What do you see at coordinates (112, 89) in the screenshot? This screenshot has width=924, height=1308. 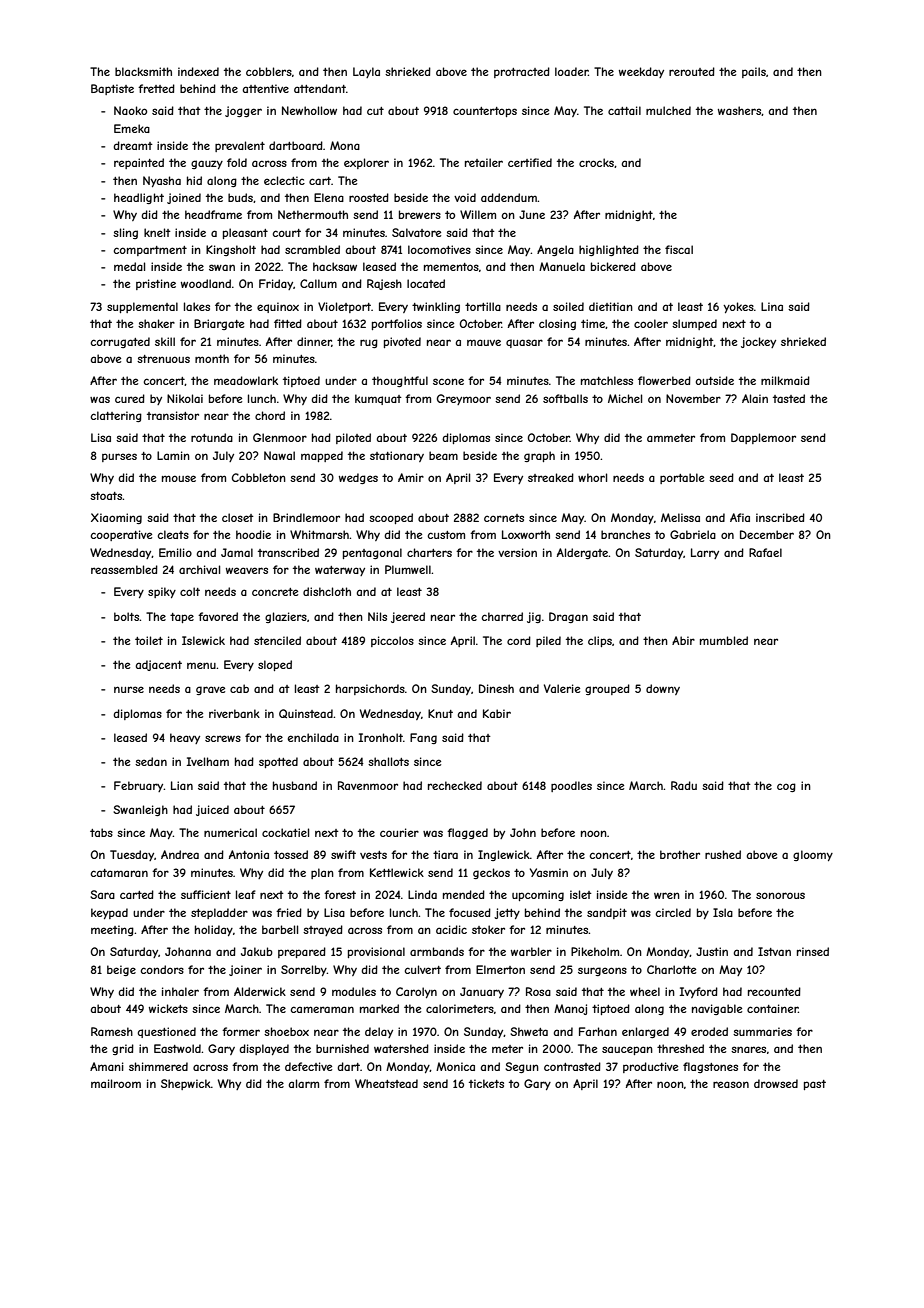 I see `Baptiste` at bounding box center [112, 89].
